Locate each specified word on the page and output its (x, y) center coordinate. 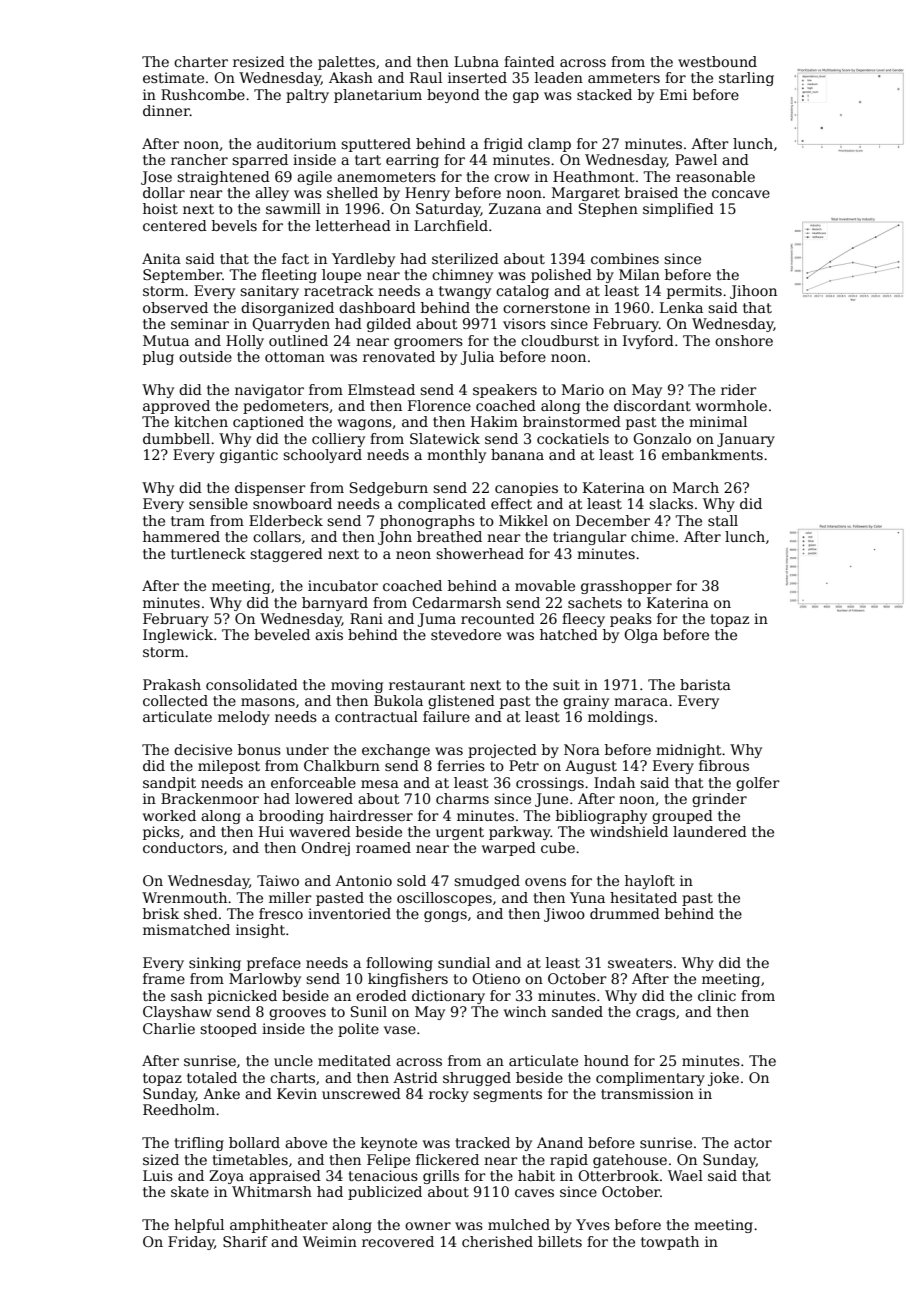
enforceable (313, 782)
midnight (689, 751)
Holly (245, 342)
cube (558, 847)
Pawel (696, 159)
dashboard (377, 307)
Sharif (245, 1241)
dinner (166, 110)
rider (739, 389)
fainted (529, 61)
